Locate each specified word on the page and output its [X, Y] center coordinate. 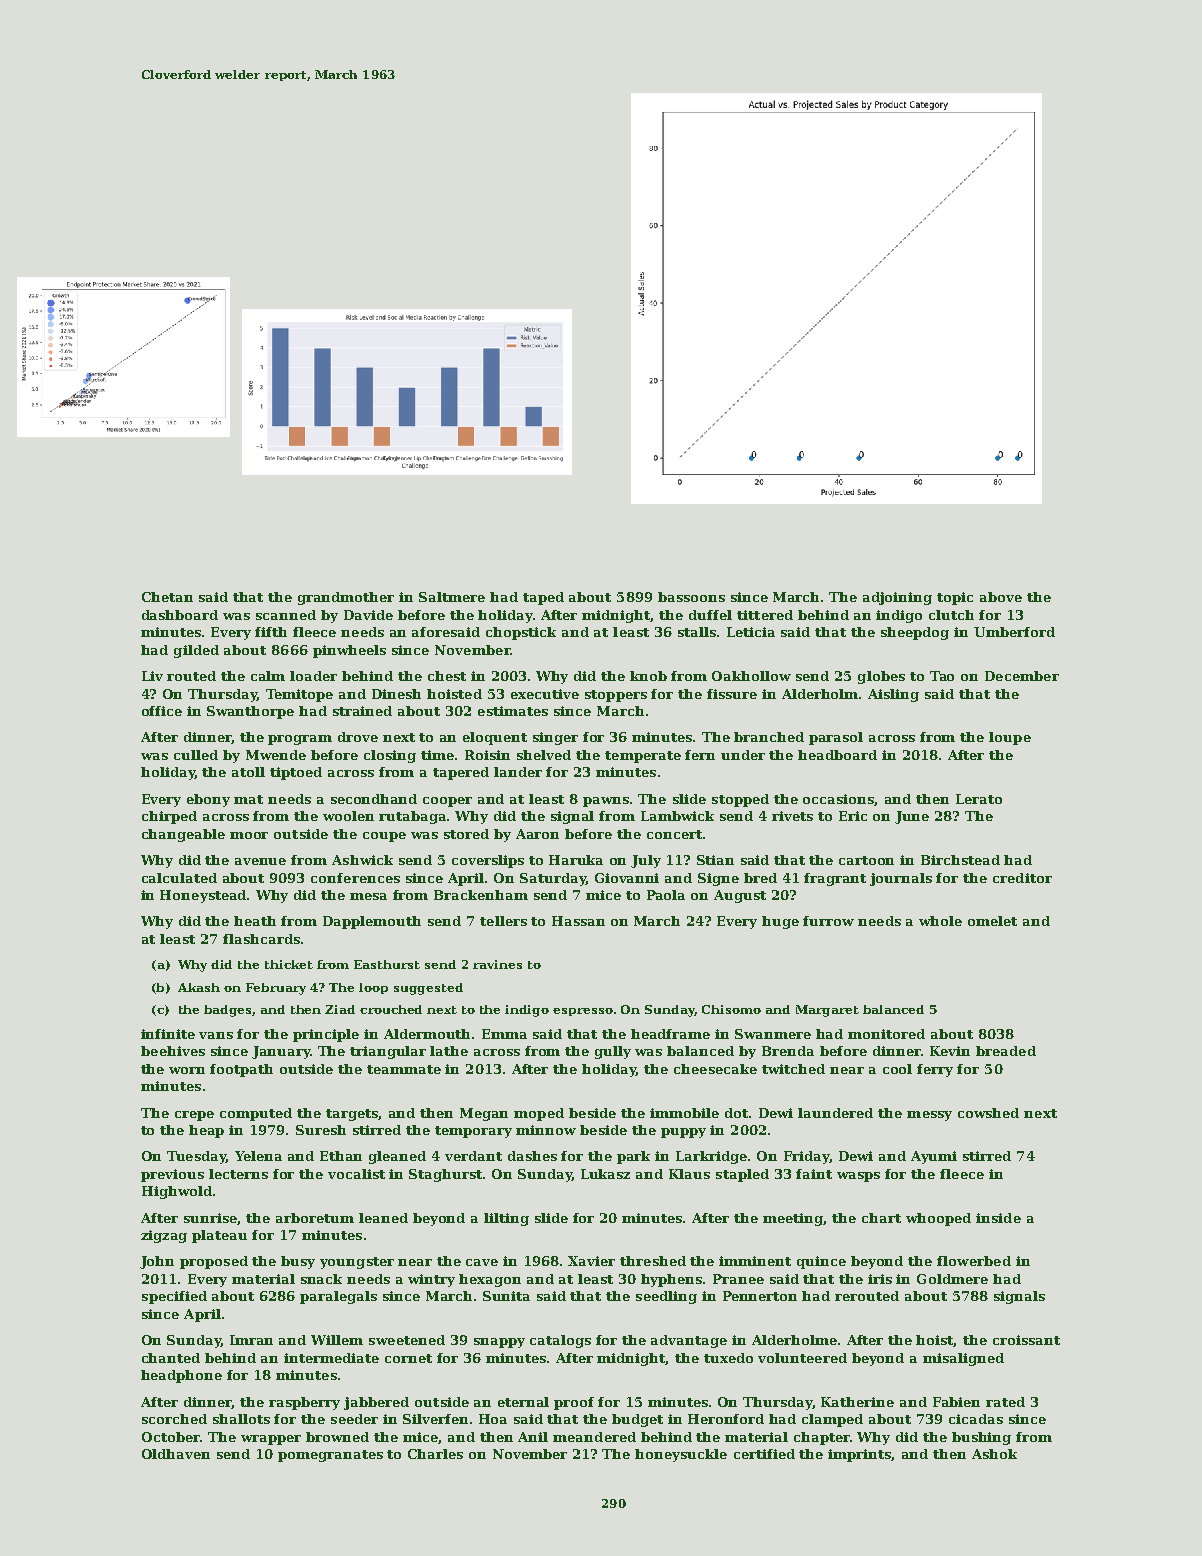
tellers [503, 921]
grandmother [346, 598]
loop [373, 988]
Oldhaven [176, 1454]
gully [613, 1052]
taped [543, 598]
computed [256, 1114]
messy [929, 1116]
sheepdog [915, 633]
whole [940, 921]
